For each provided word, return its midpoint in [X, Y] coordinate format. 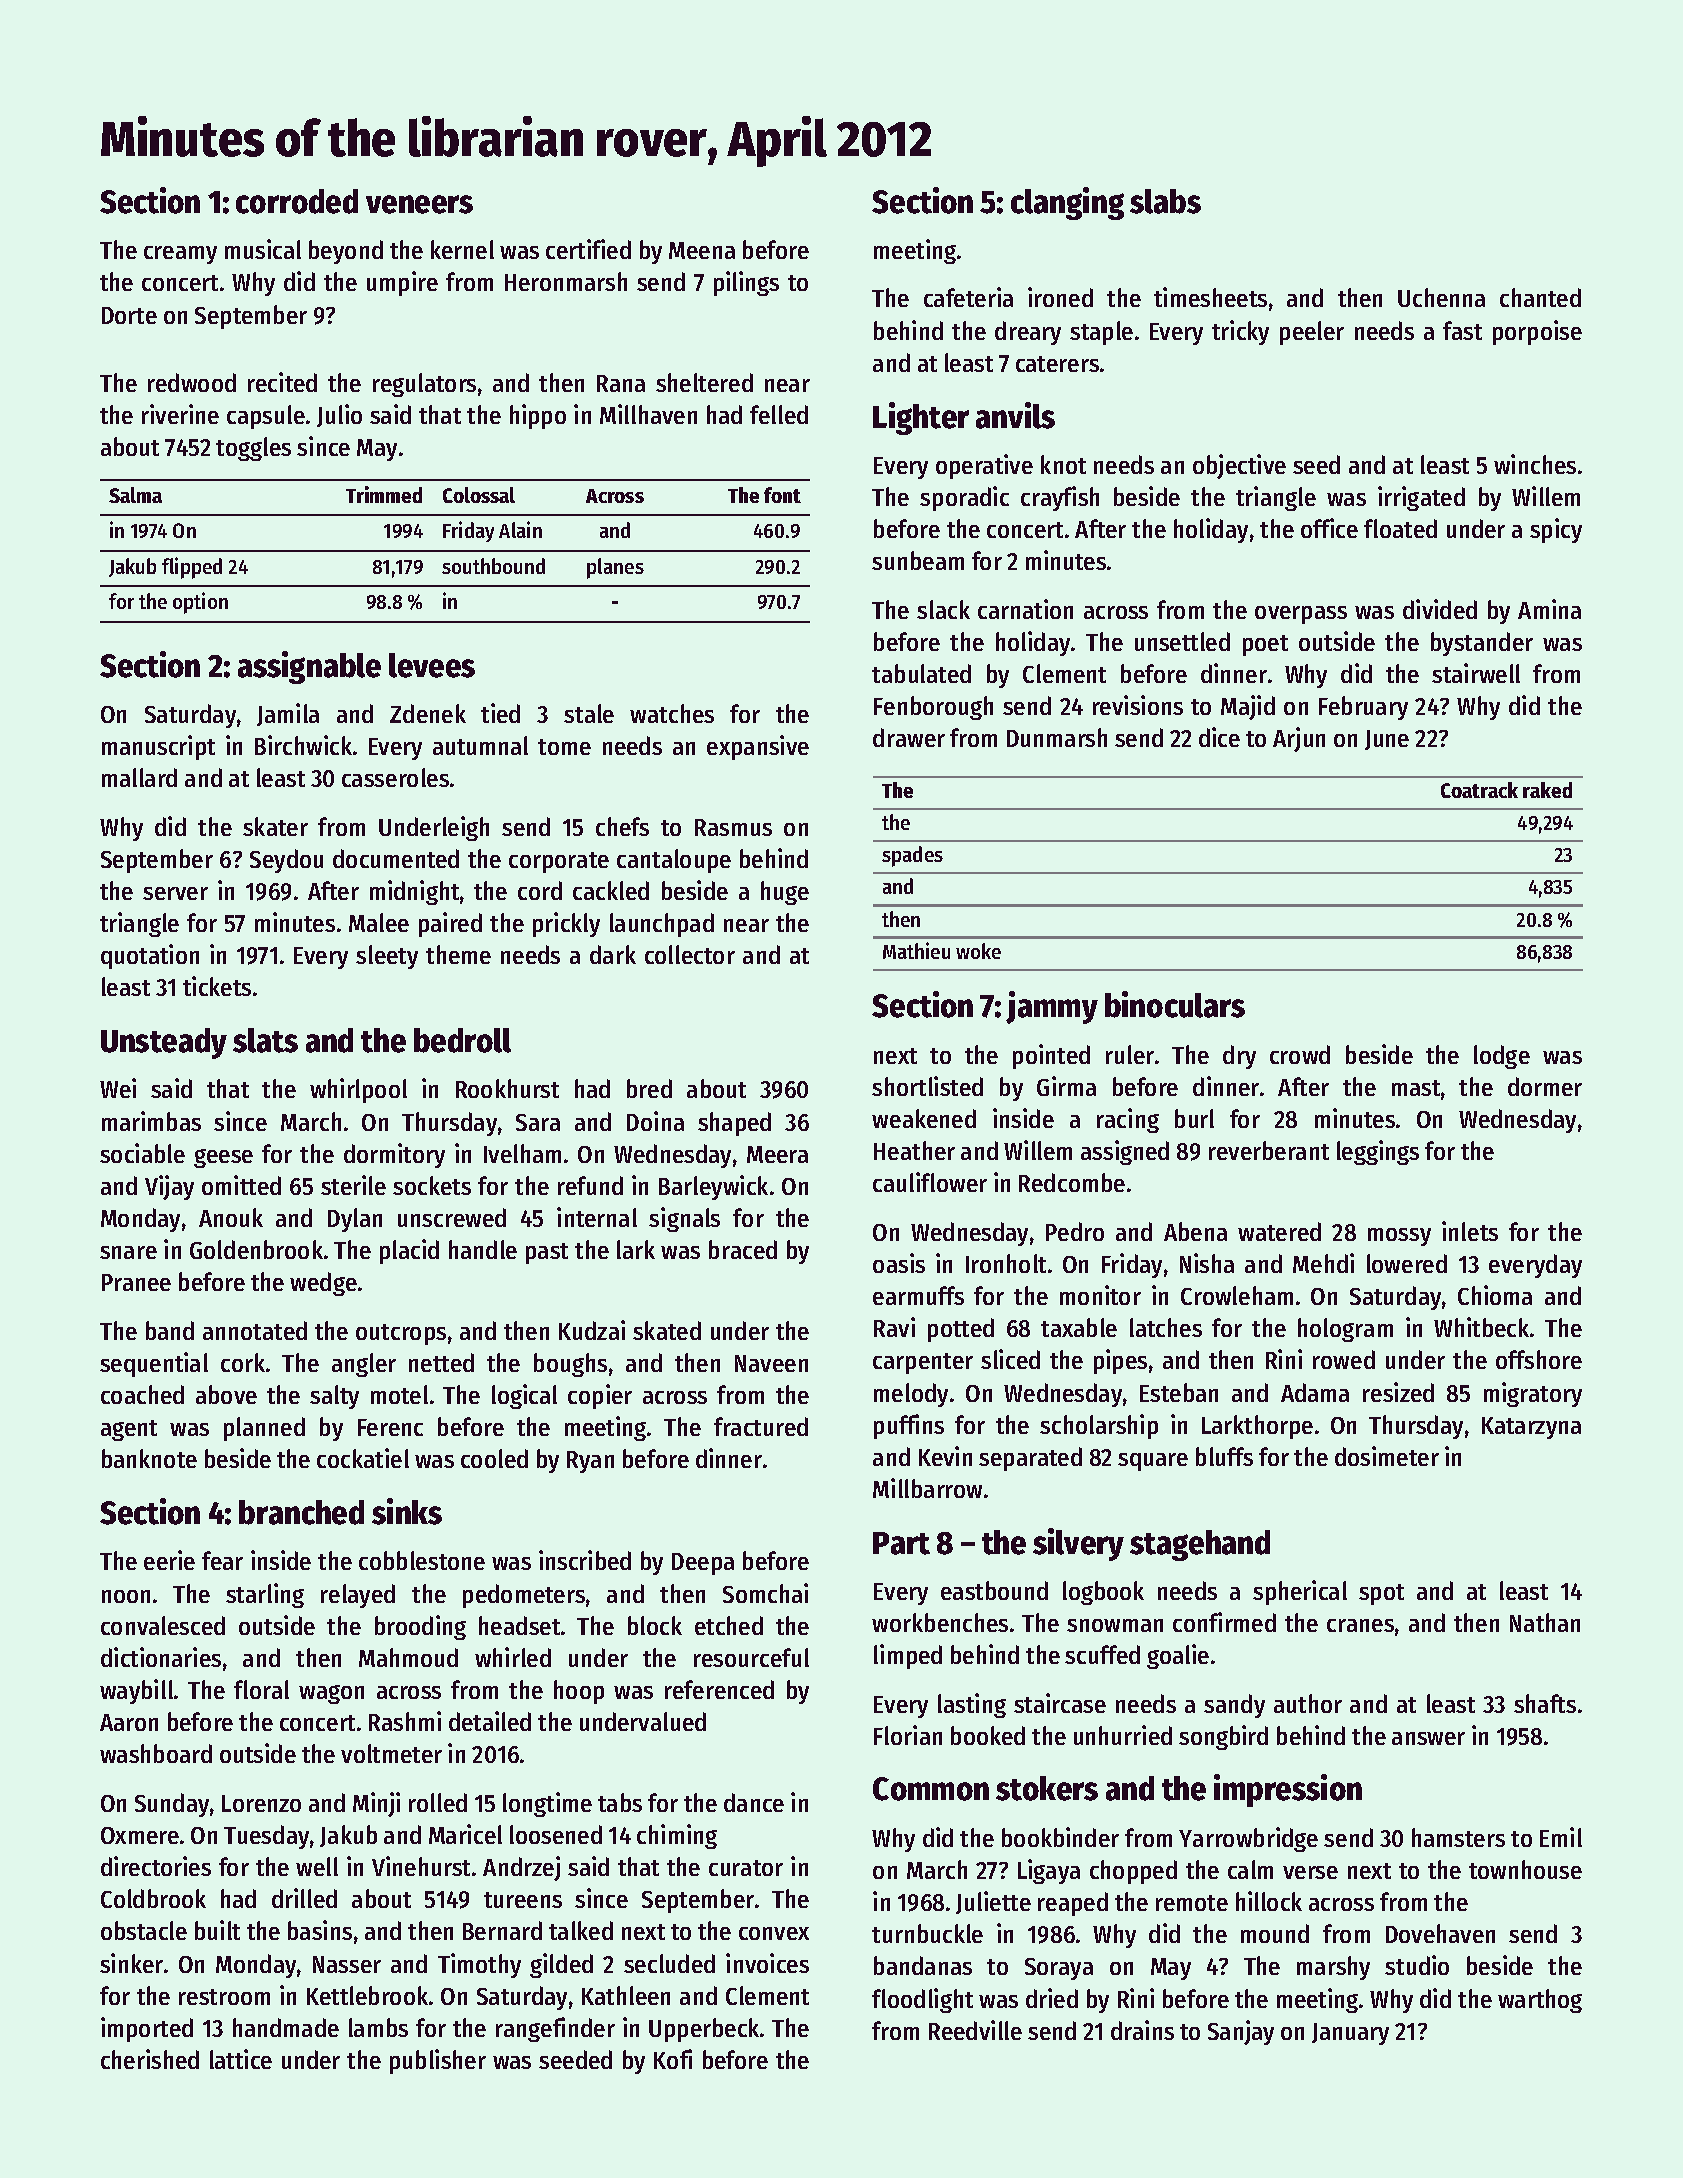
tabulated [921, 673]
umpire [402, 283]
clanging [1067, 203]
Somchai [765, 1593]
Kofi [673, 2059]
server [175, 893]
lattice [241, 2059]
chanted [1540, 297]
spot [1381, 1594]
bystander [1482, 644]
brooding [420, 1627]
